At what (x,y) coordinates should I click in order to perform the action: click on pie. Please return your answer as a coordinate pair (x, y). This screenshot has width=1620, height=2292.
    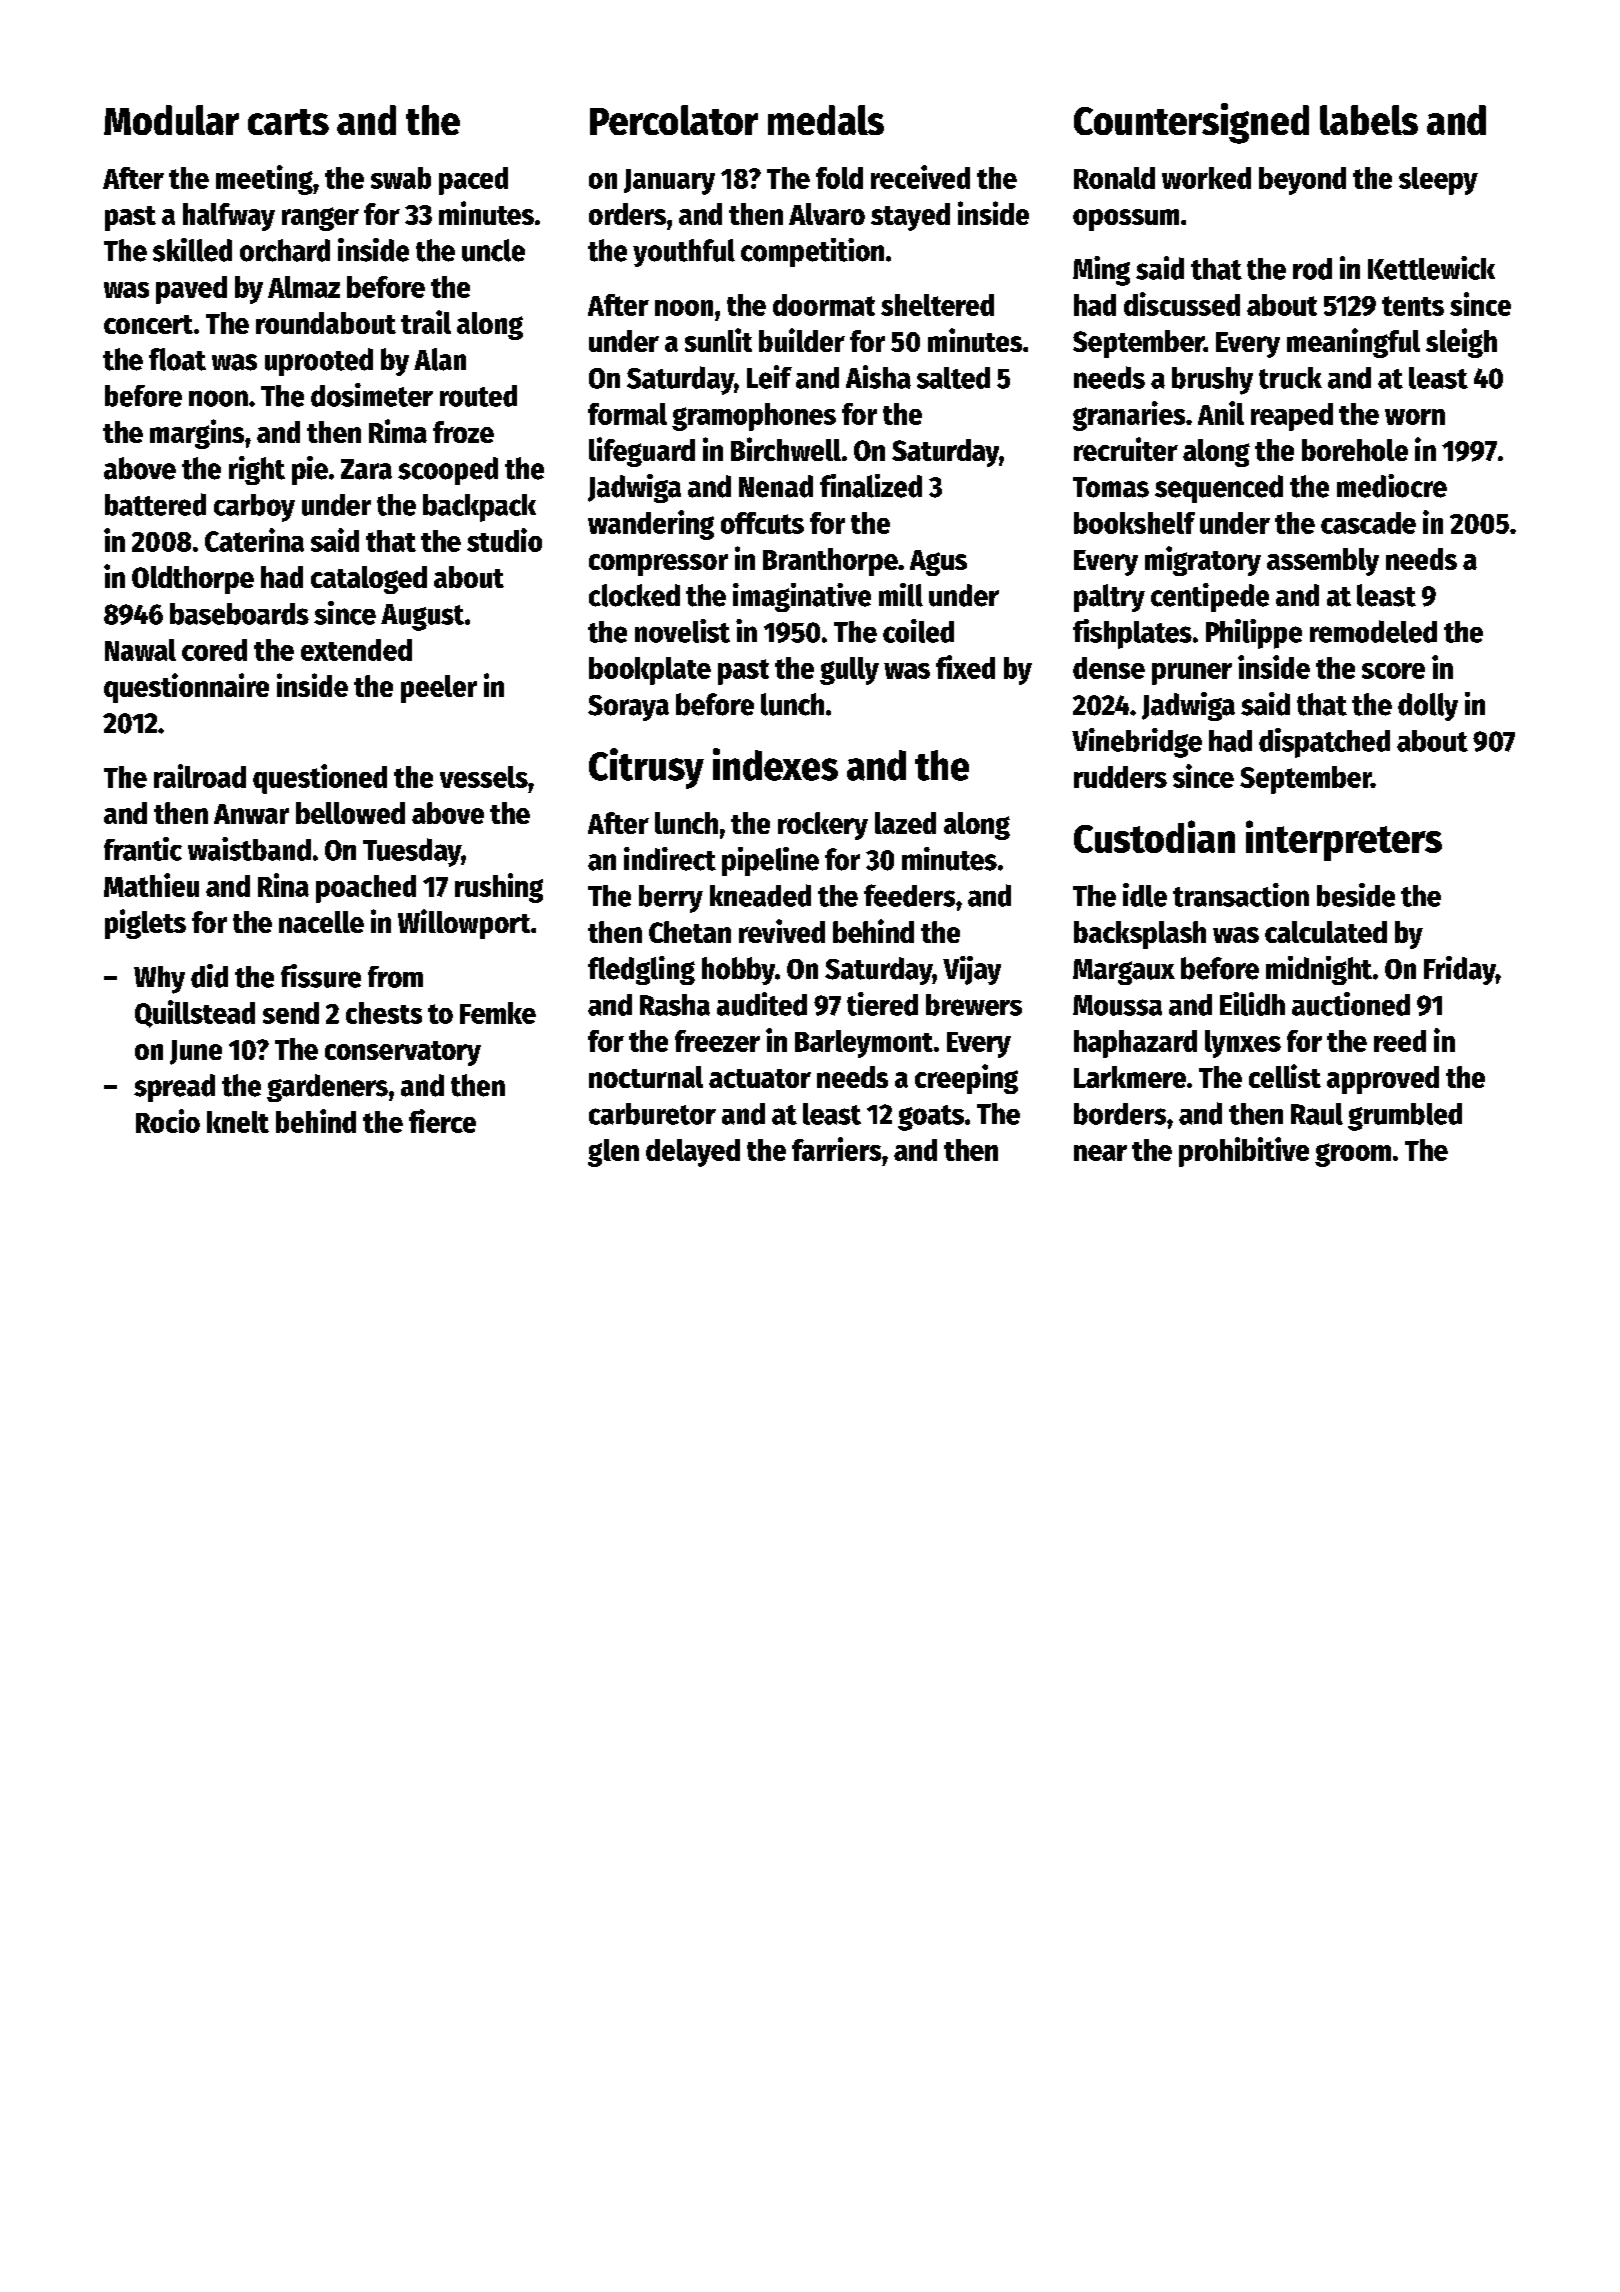
    Looking at the image, I should click on (310, 470).
